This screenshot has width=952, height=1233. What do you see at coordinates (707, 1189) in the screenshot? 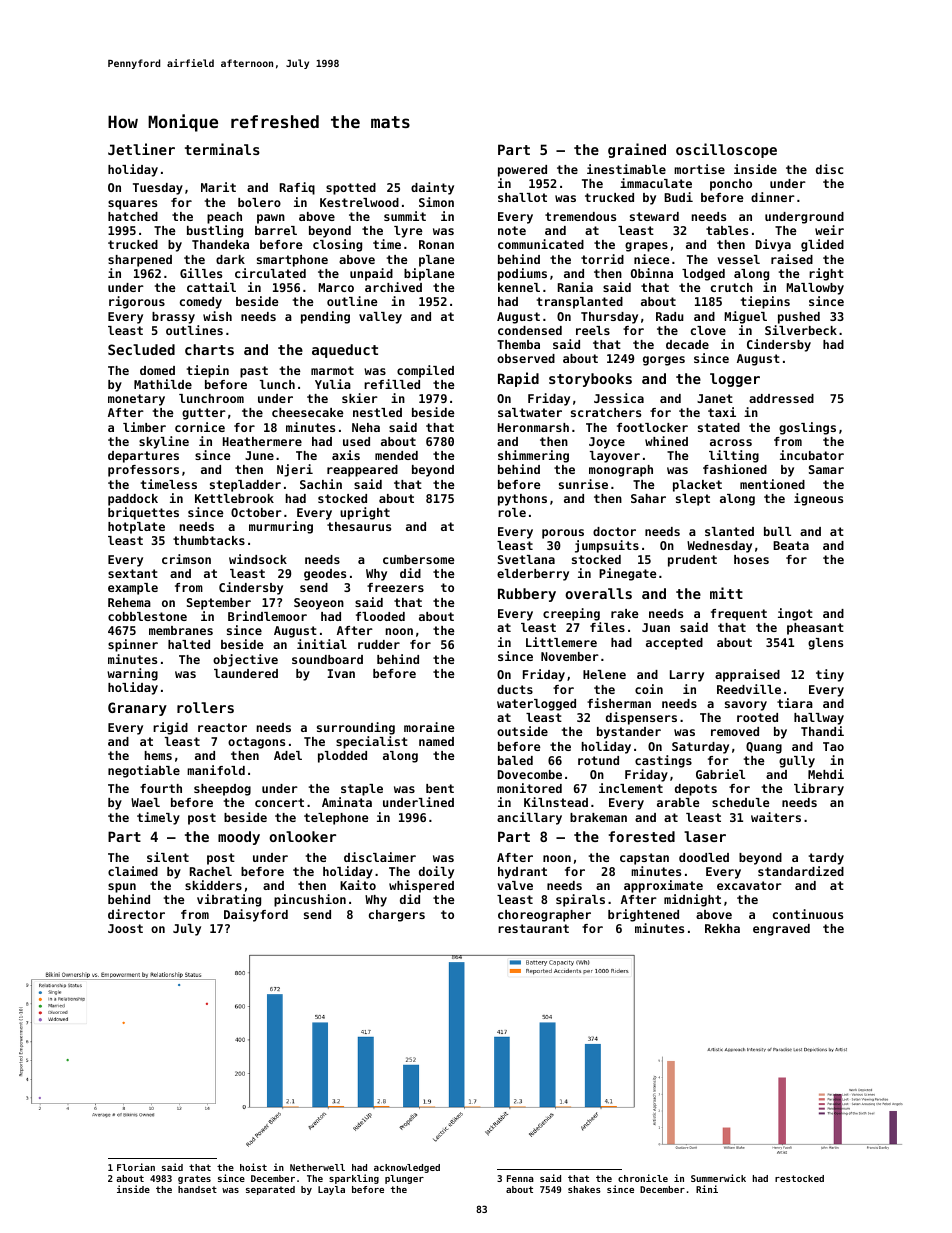
I see `Rini` at bounding box center [707, 1189].
